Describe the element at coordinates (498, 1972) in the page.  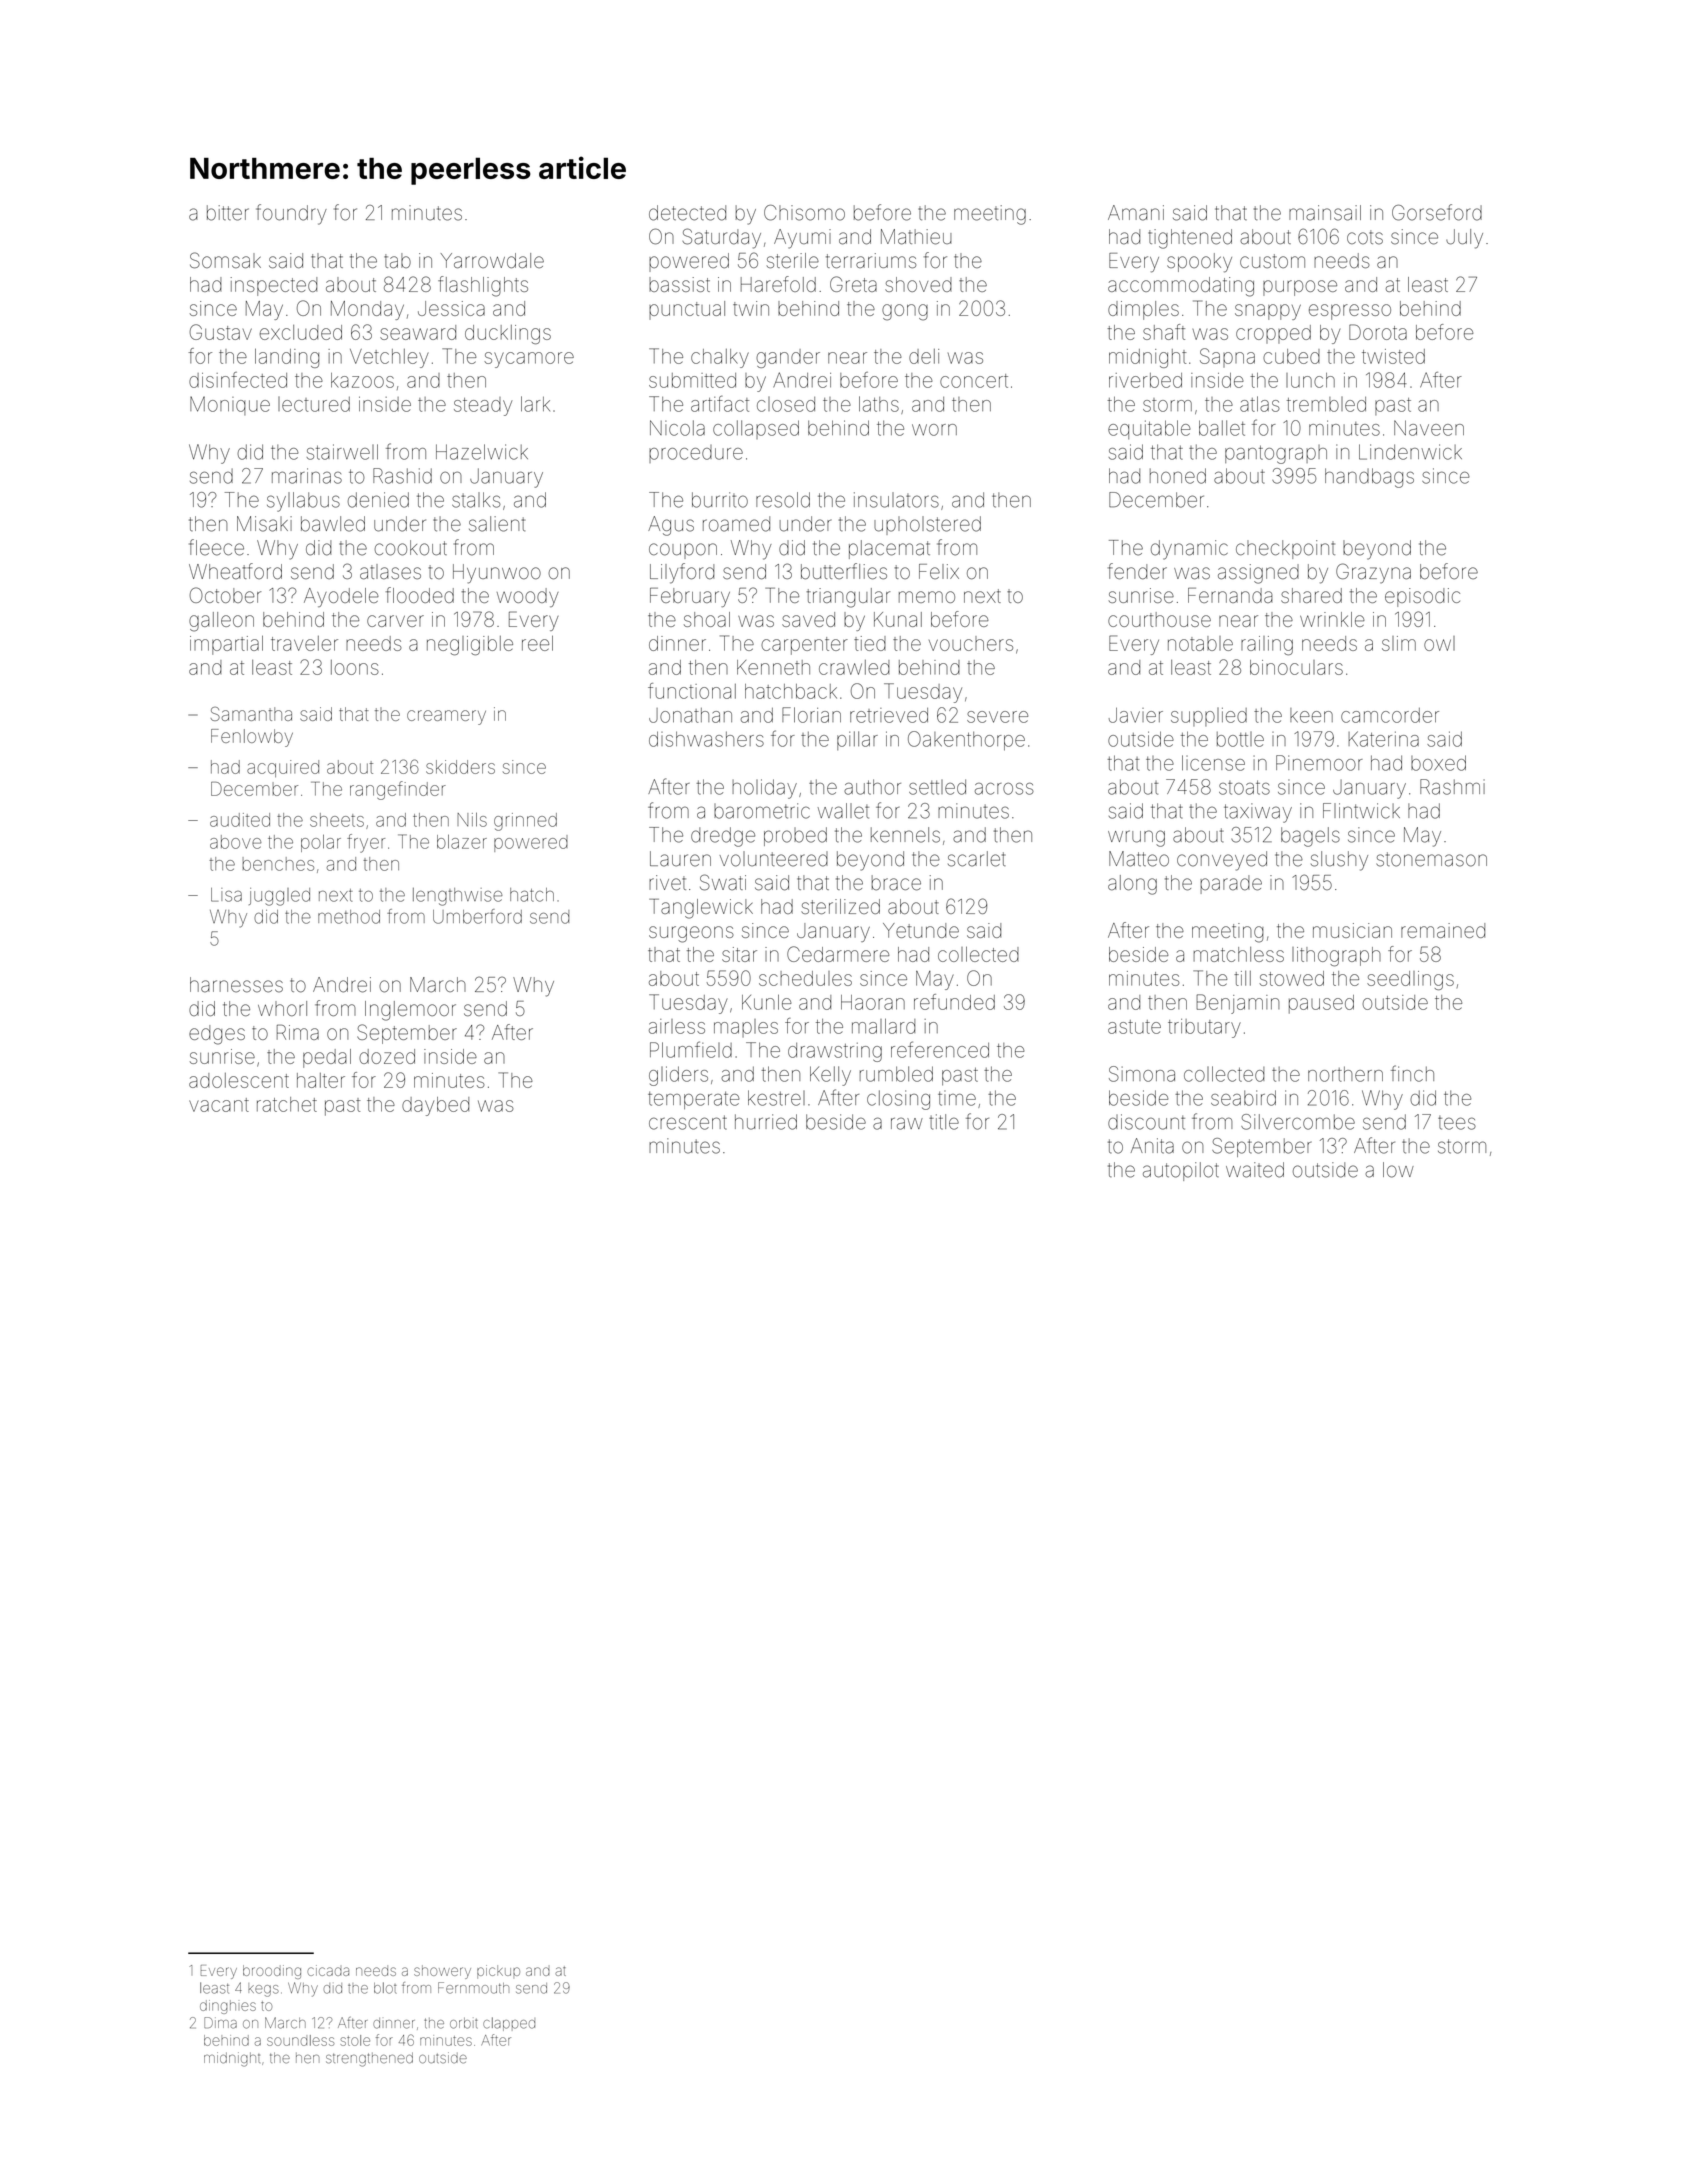
I see `pickup` at that location.
